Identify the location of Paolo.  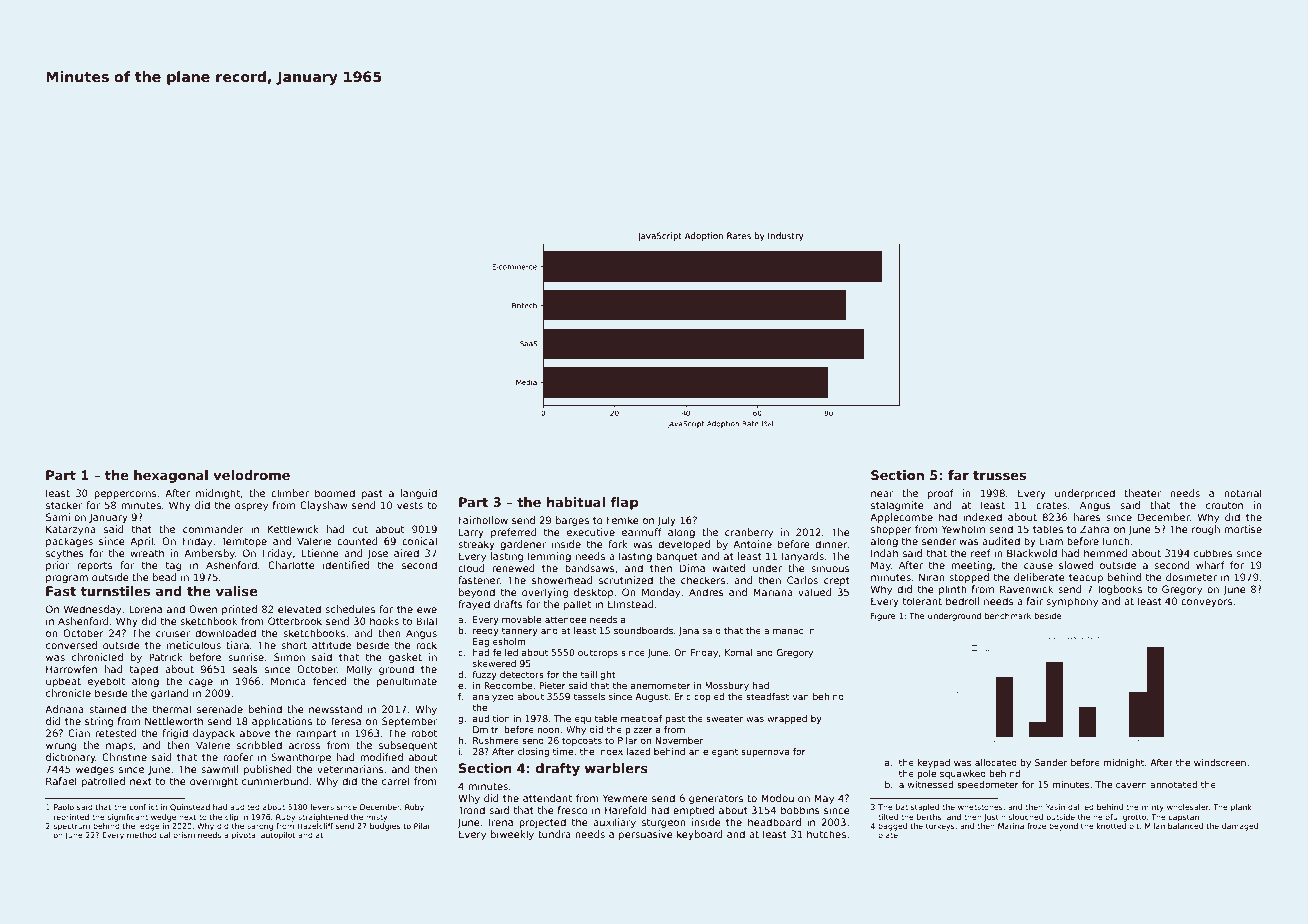
(64, 807).
